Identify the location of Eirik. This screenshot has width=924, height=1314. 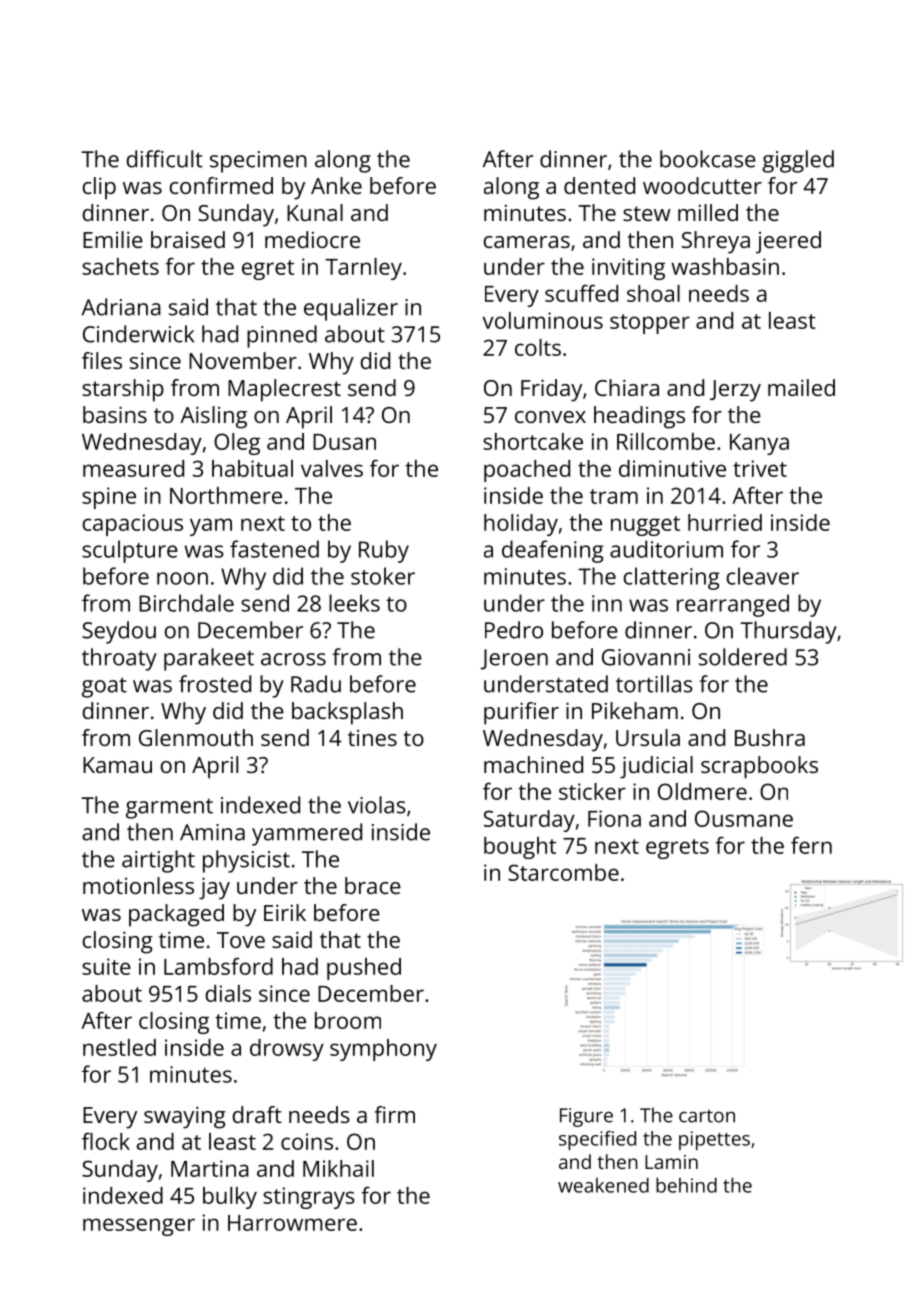
(285, 912).
